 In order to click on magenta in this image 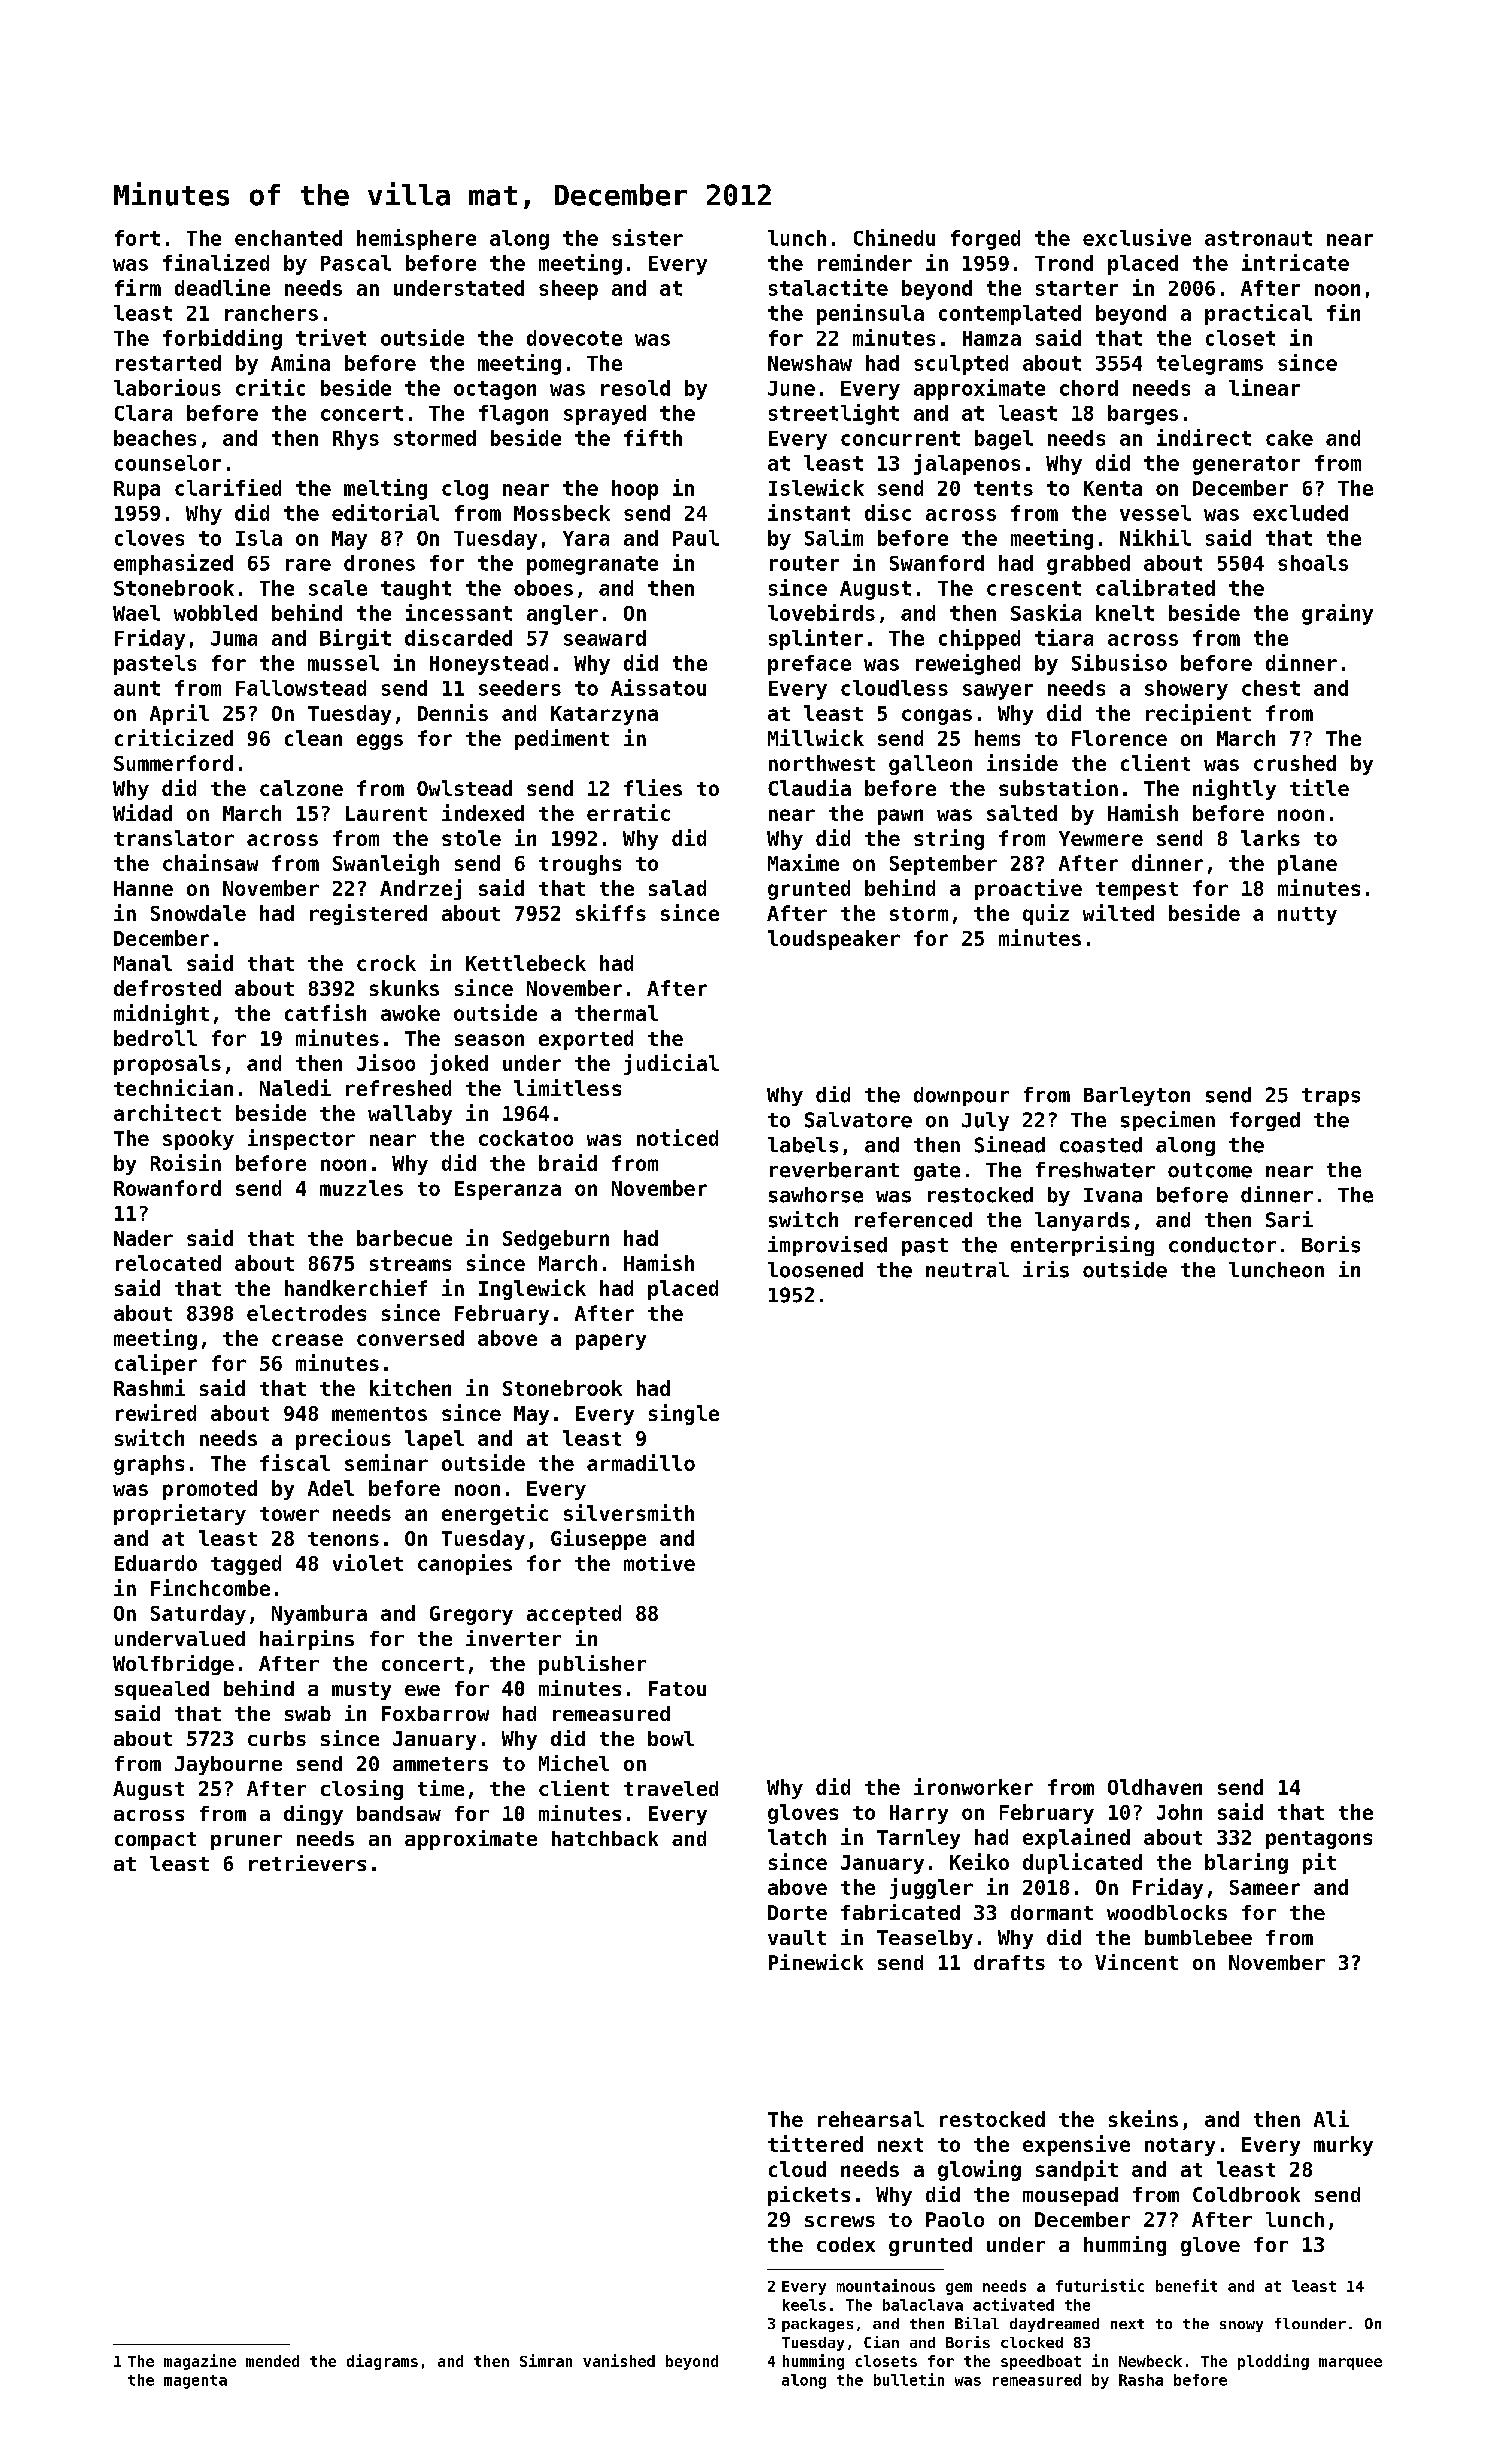, I will do `click(195, 2382)`.
